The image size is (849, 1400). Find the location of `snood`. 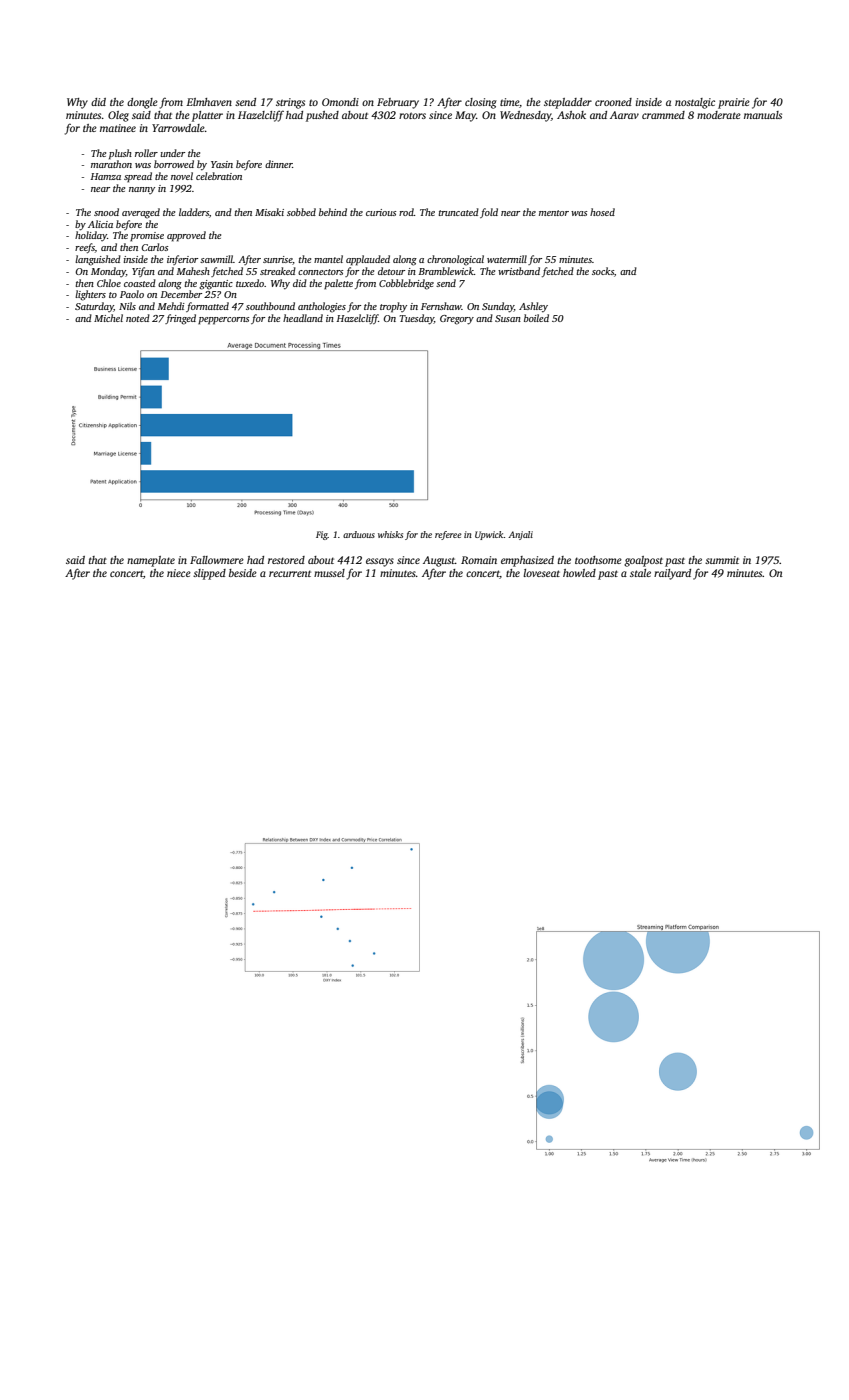

snood is located at coordinates (106, 212).
